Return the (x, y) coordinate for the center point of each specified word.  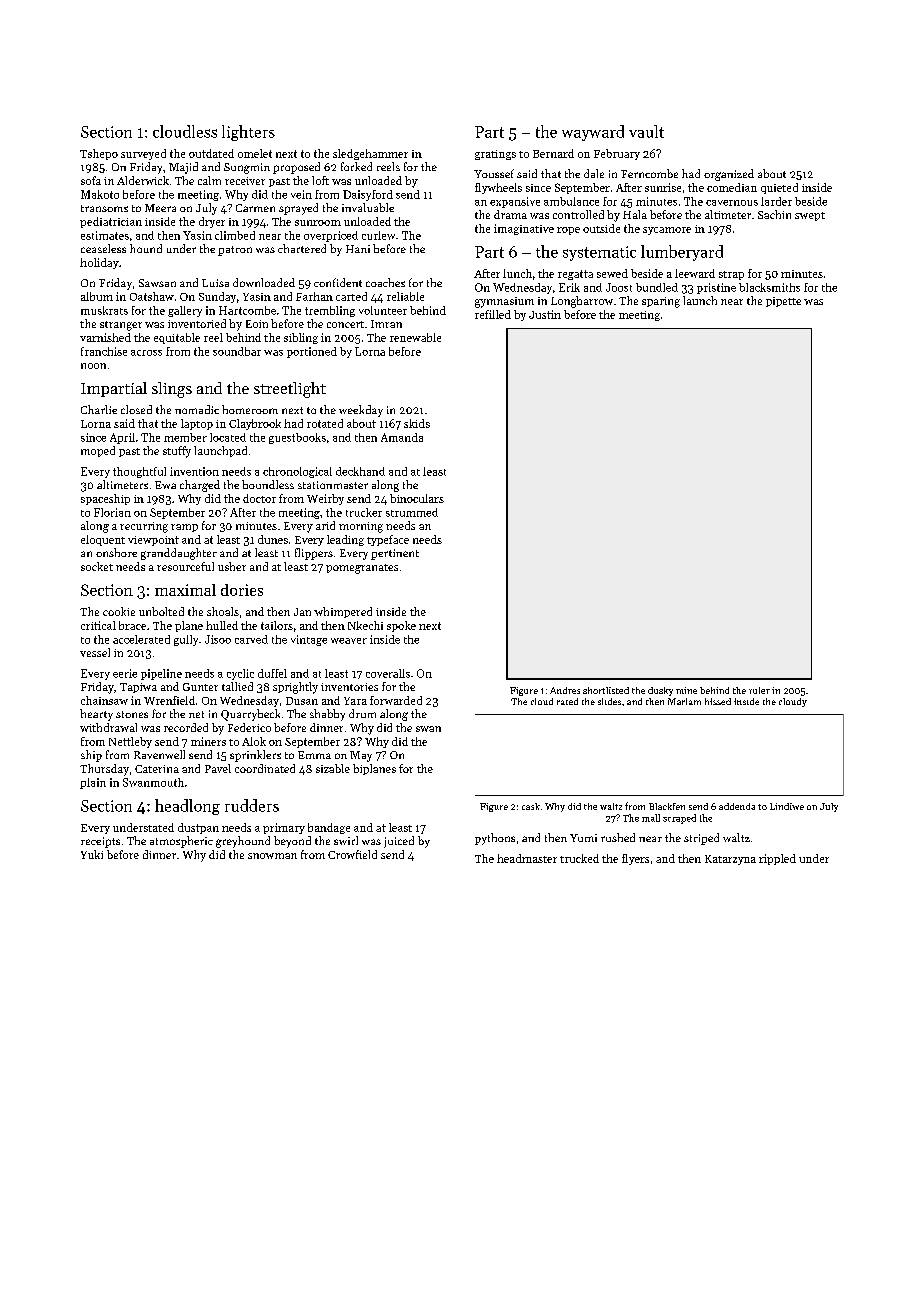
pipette (783, 302)
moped (98, 451)
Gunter (200, 687)
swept (810, 216)
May (361, 756)
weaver (349, 641)
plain (93, 783)
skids (417, 423)
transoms (104, 208)
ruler (759, 690)
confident (338, 282)
